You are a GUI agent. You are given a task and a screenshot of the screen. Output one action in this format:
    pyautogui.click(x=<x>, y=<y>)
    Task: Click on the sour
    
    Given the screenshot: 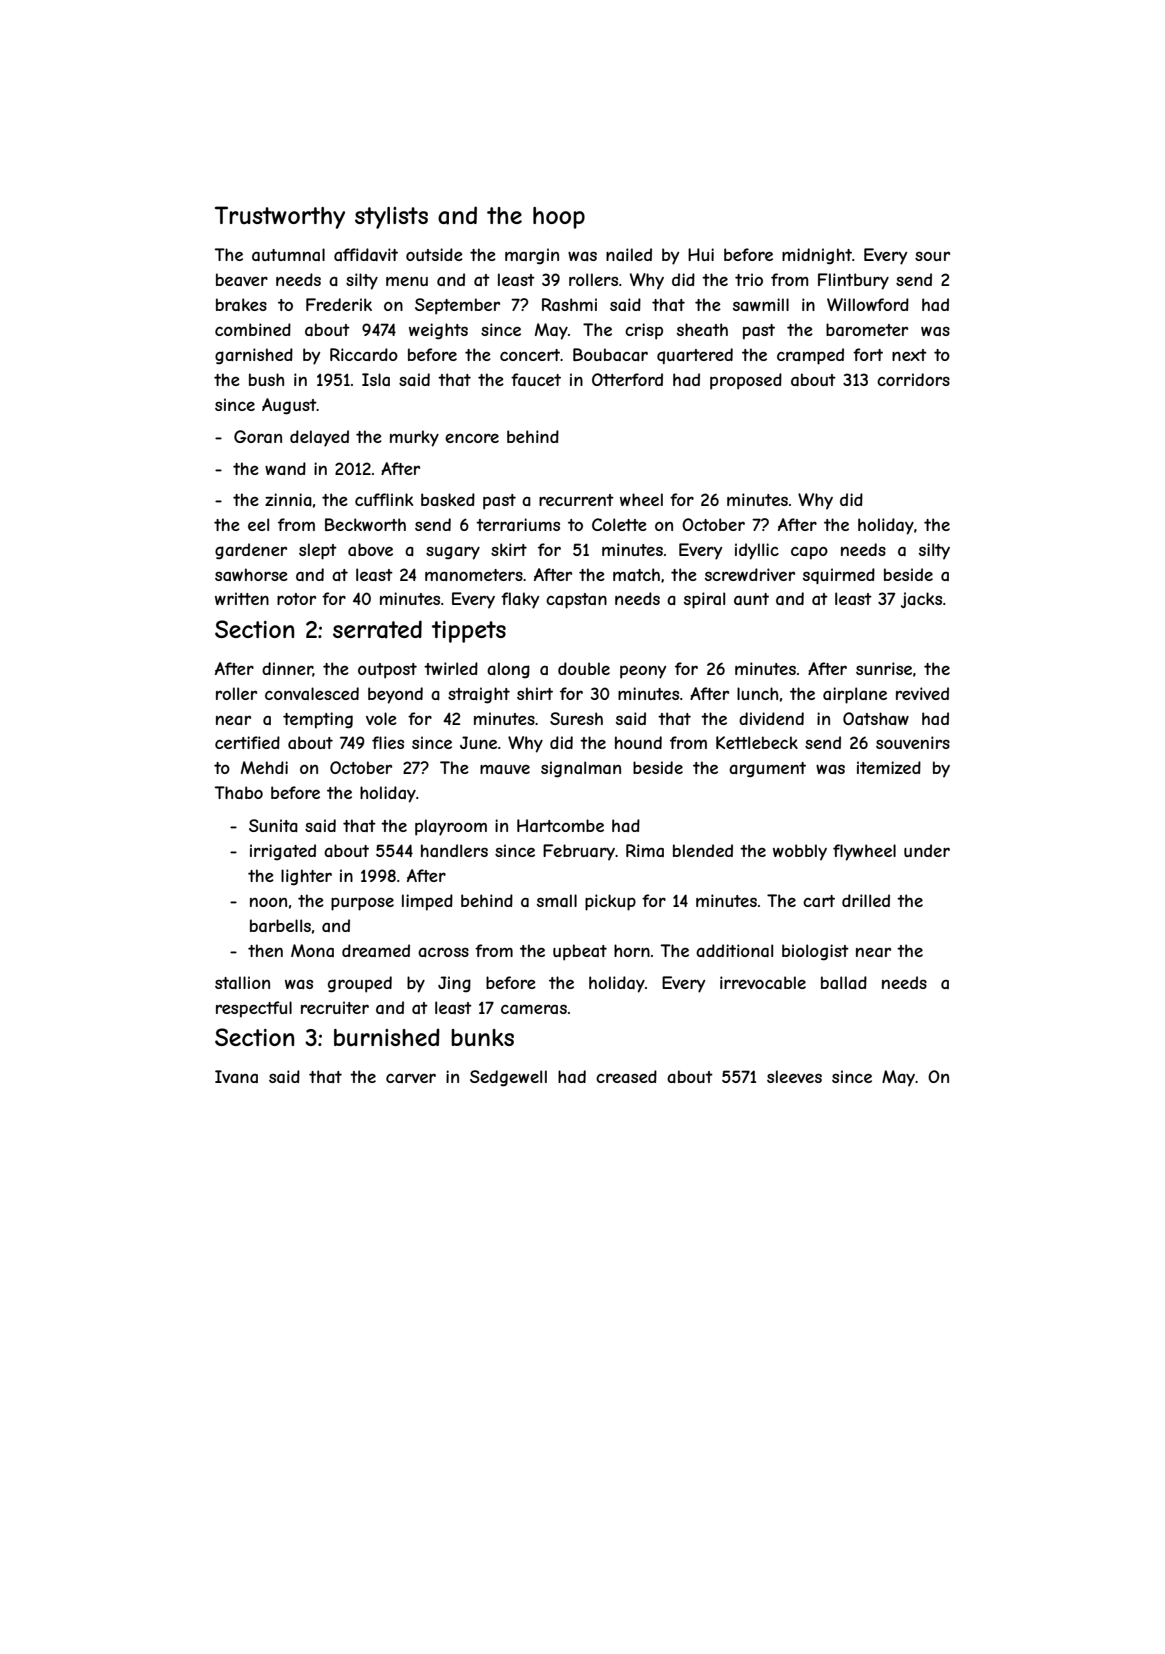 What is the action you would take?
    pyautogui.click(x=932, y=256)
